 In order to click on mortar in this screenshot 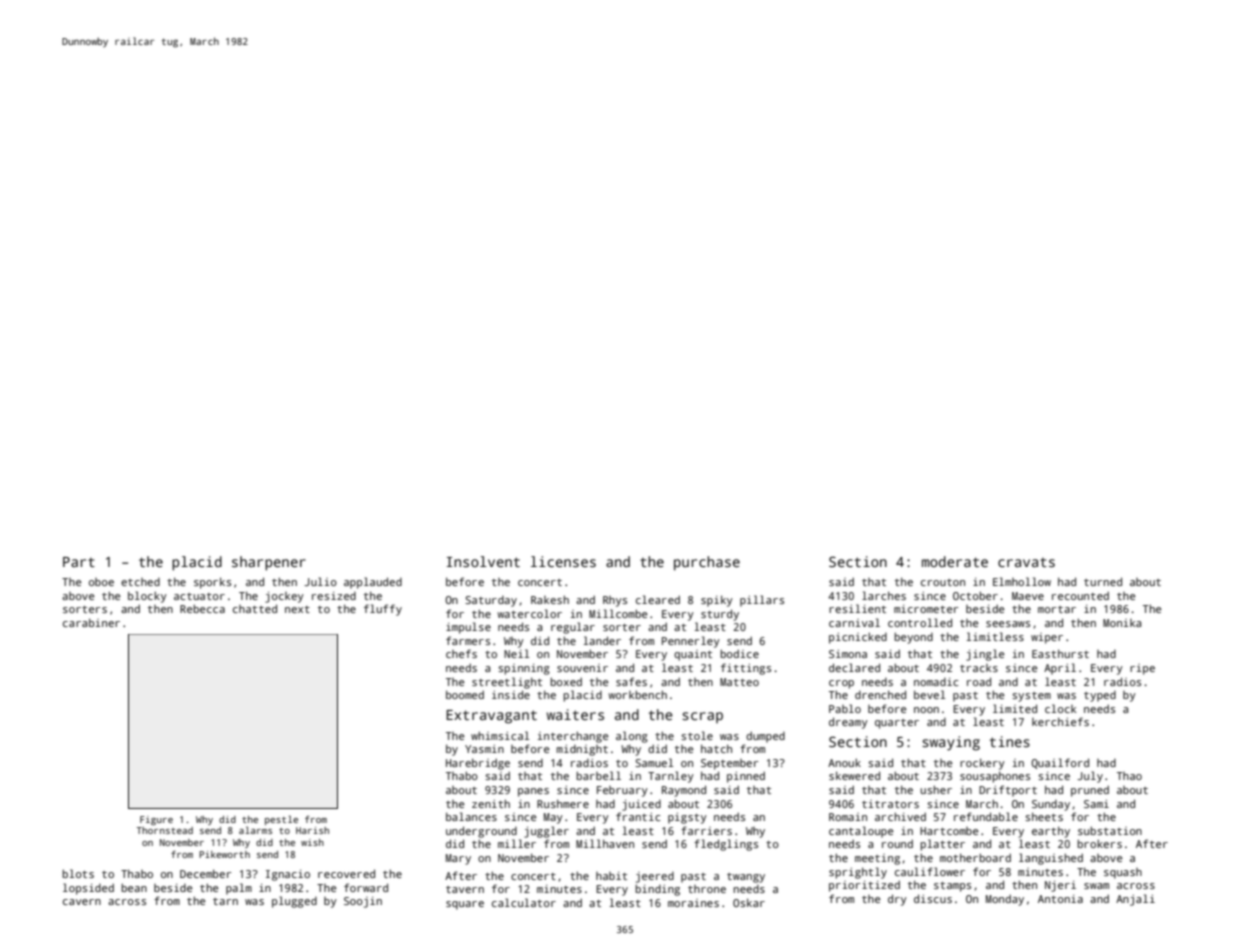, I will do `click(1057, 609)`.
